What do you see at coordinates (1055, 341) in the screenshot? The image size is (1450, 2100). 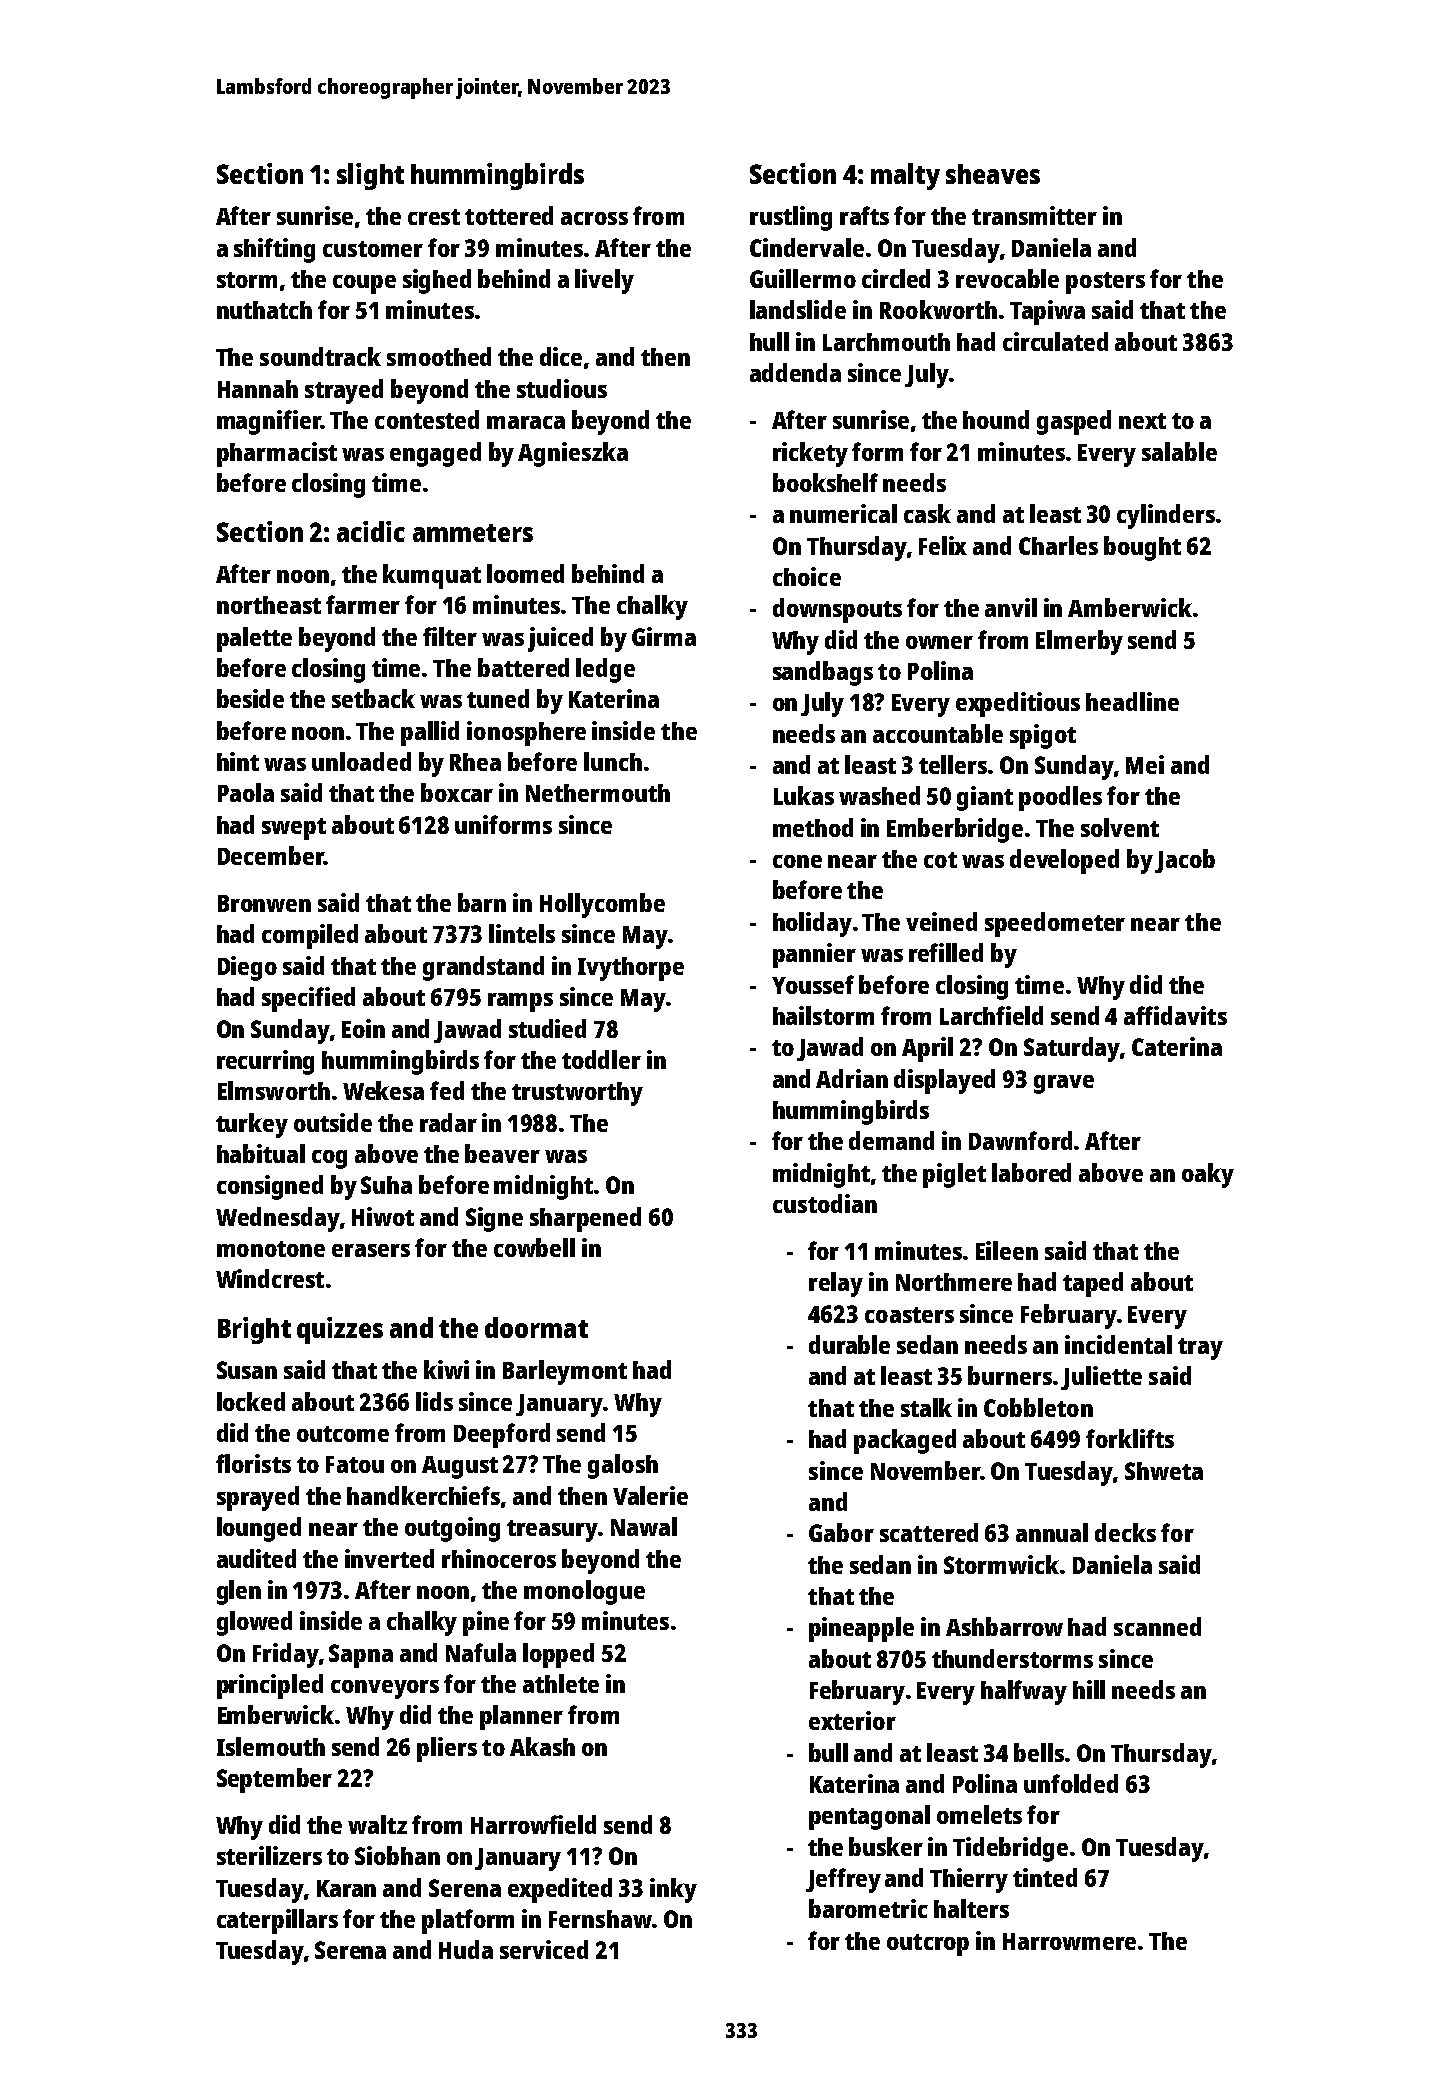 I see `circulated` at bounding box center [1055, 341].
